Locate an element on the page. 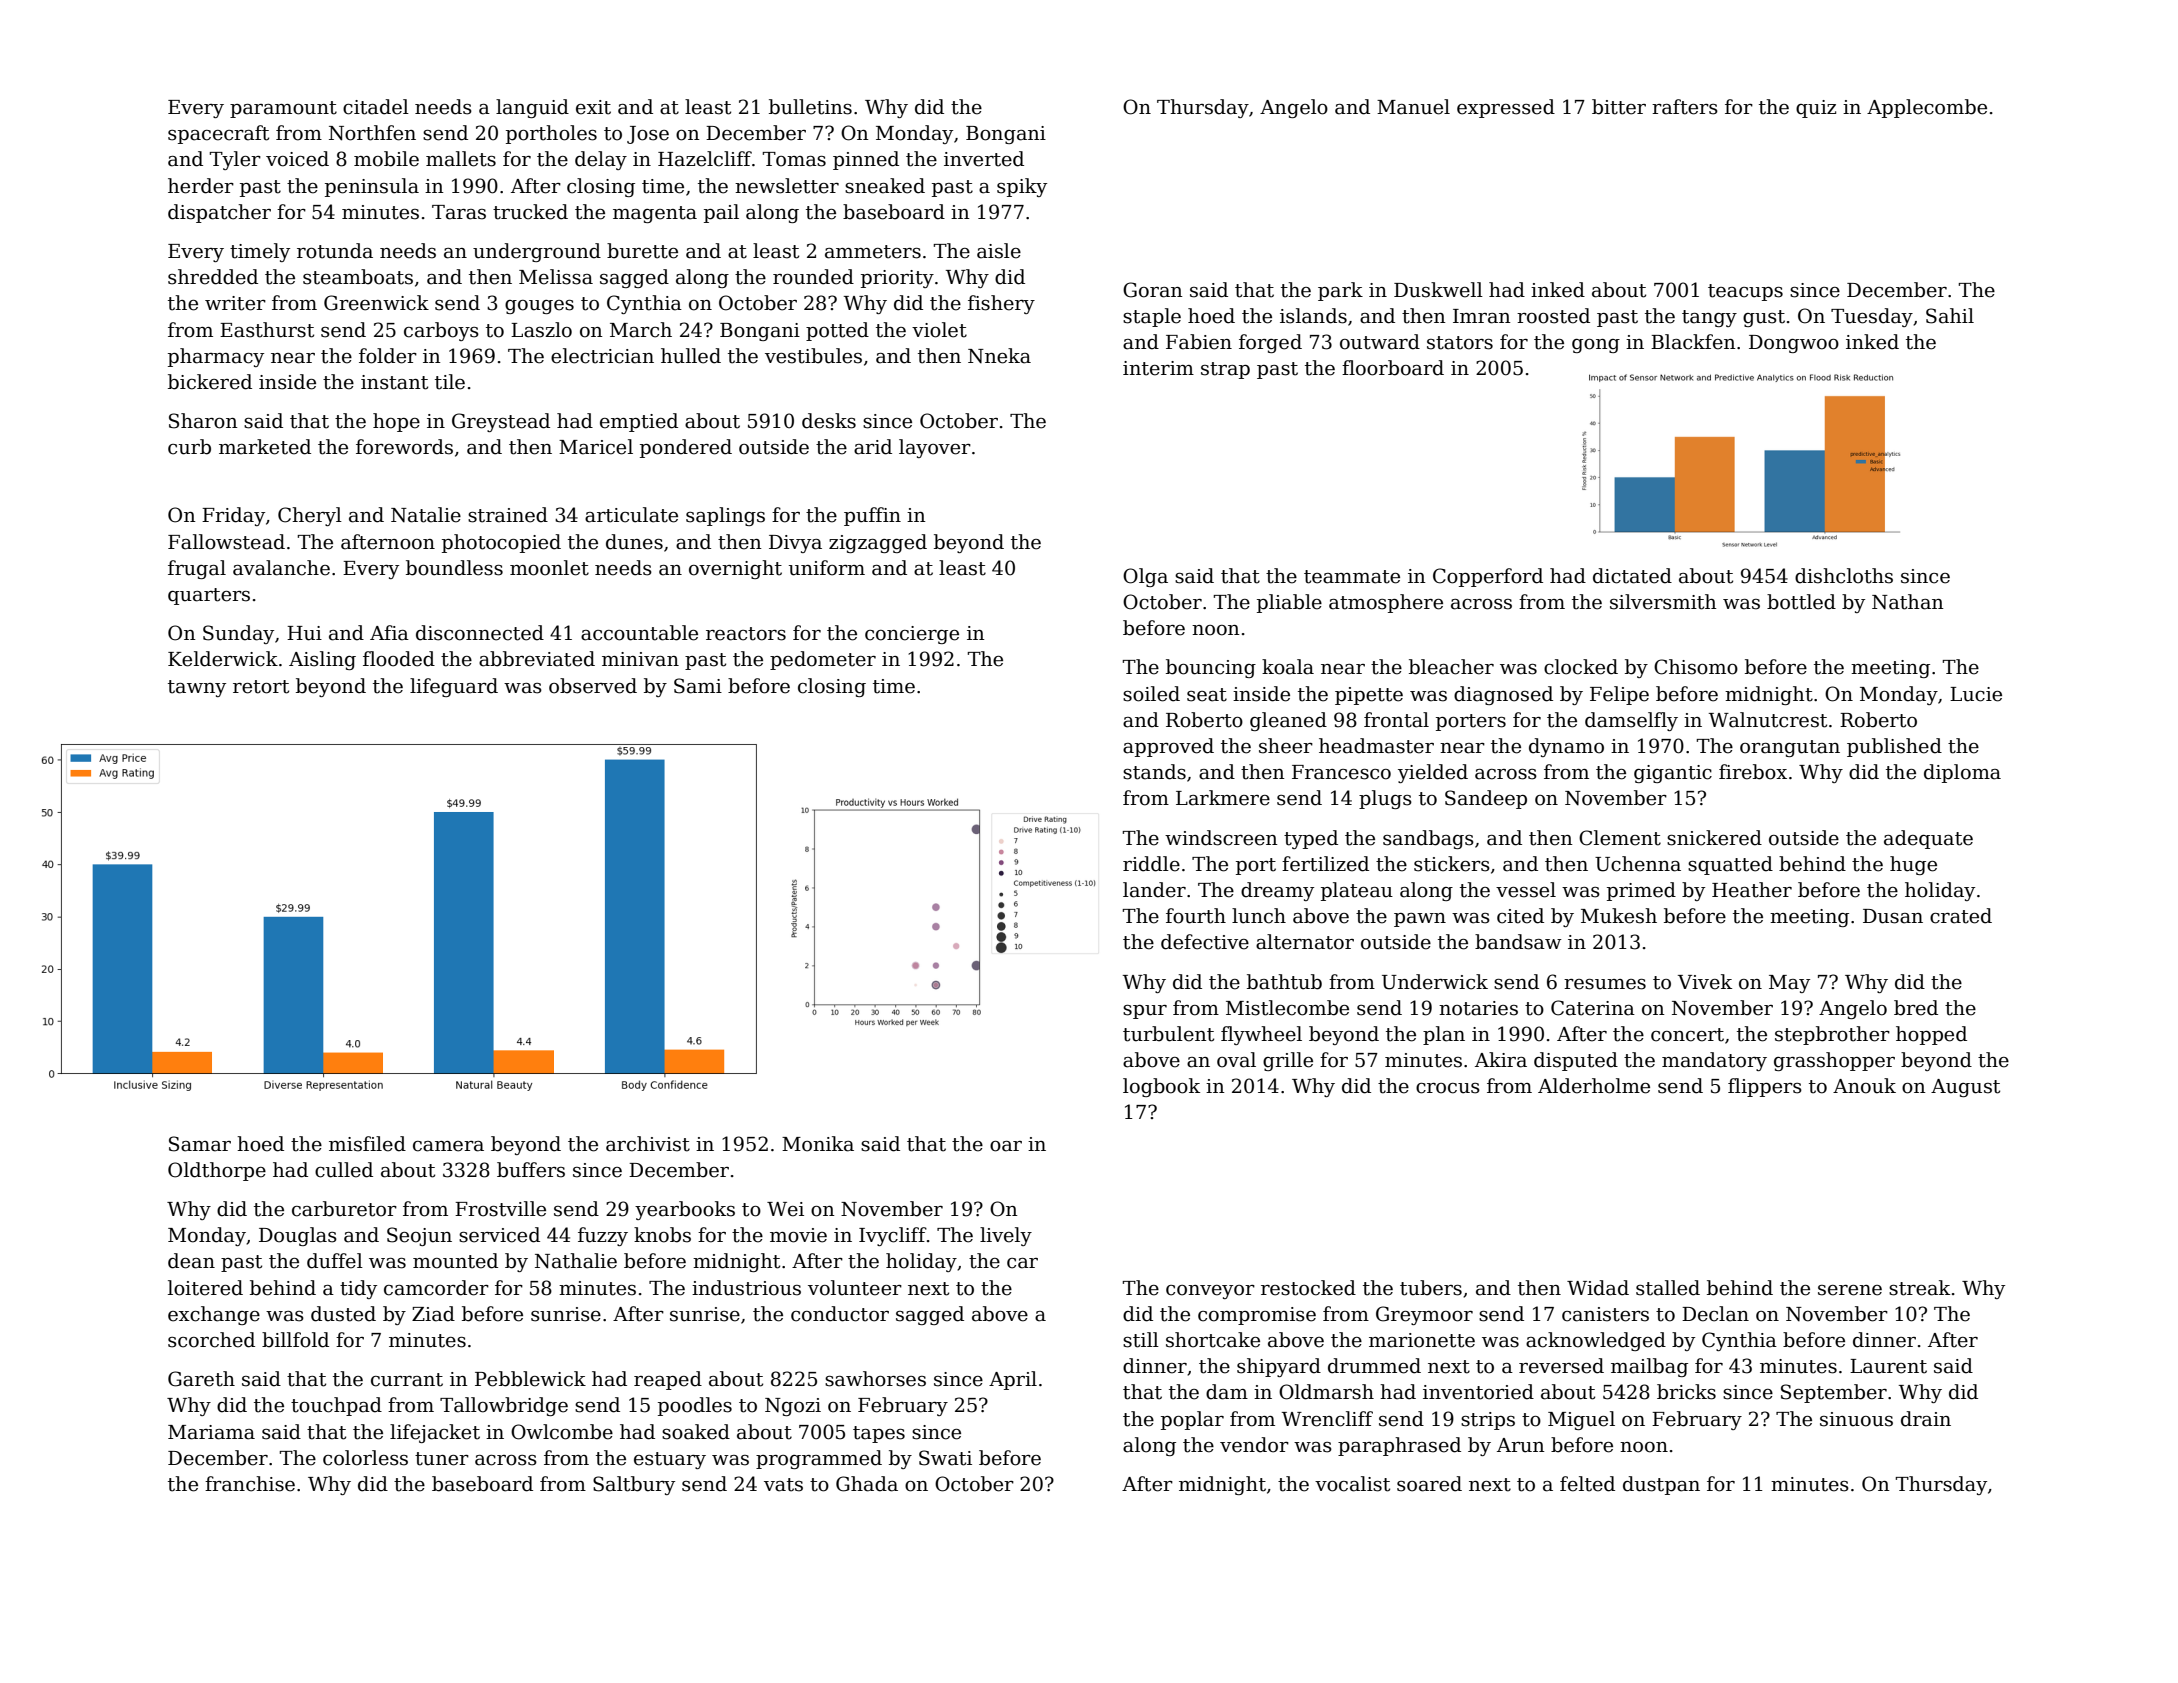 The width and height of the document is (2178, 1683). windscreen is located at coordinates (1221, 838).
